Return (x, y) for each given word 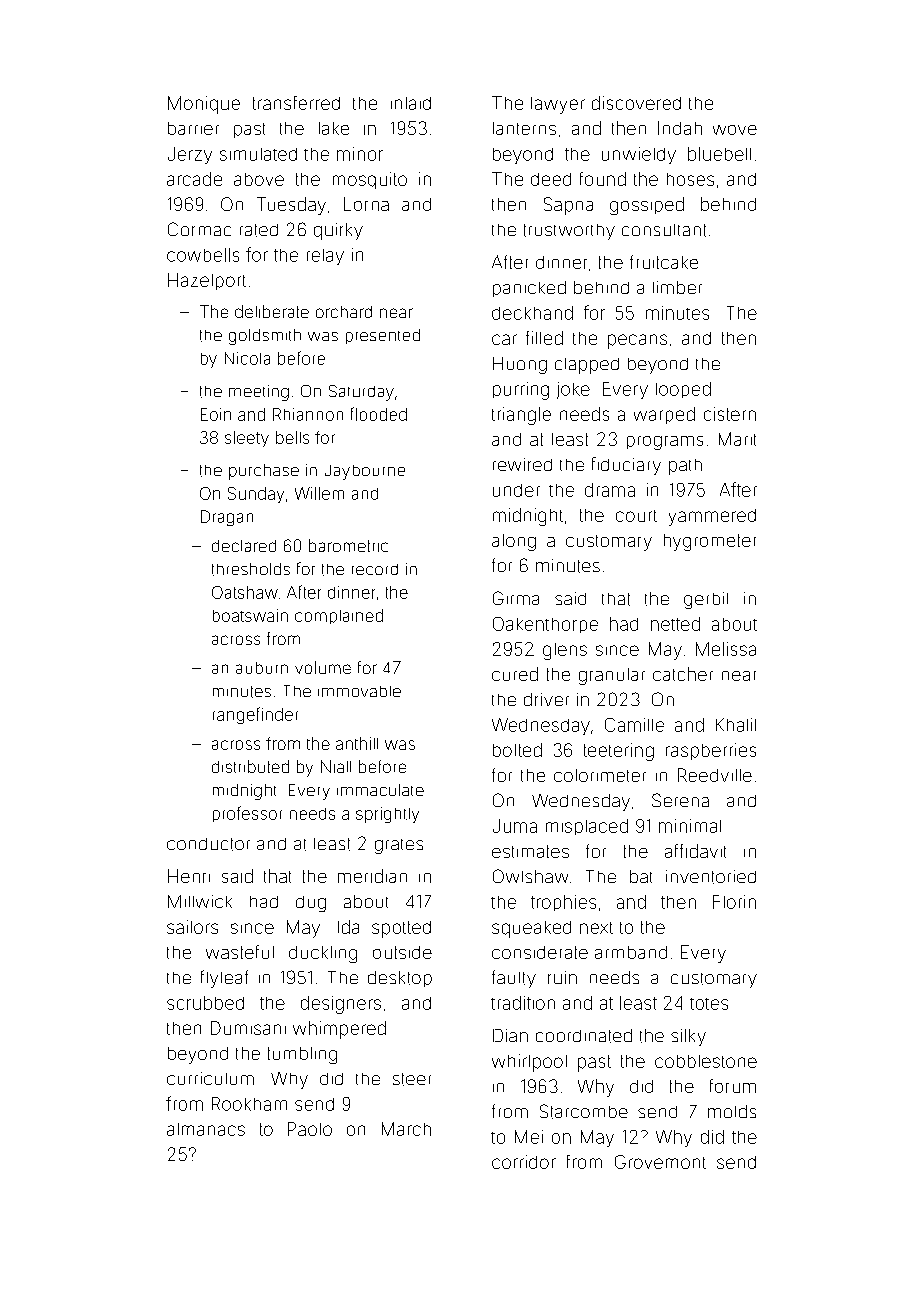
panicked (529, 289)
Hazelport (207, 281)
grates (399, 846)
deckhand (532, 313)
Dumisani (248, 1028)
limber (677, 287)
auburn (262, 668)
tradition (523, 1003)
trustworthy (569, 232)
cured (515, 674)
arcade (194, 179)
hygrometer (710, 542)
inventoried (711, 877)
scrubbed (205, 1003)
